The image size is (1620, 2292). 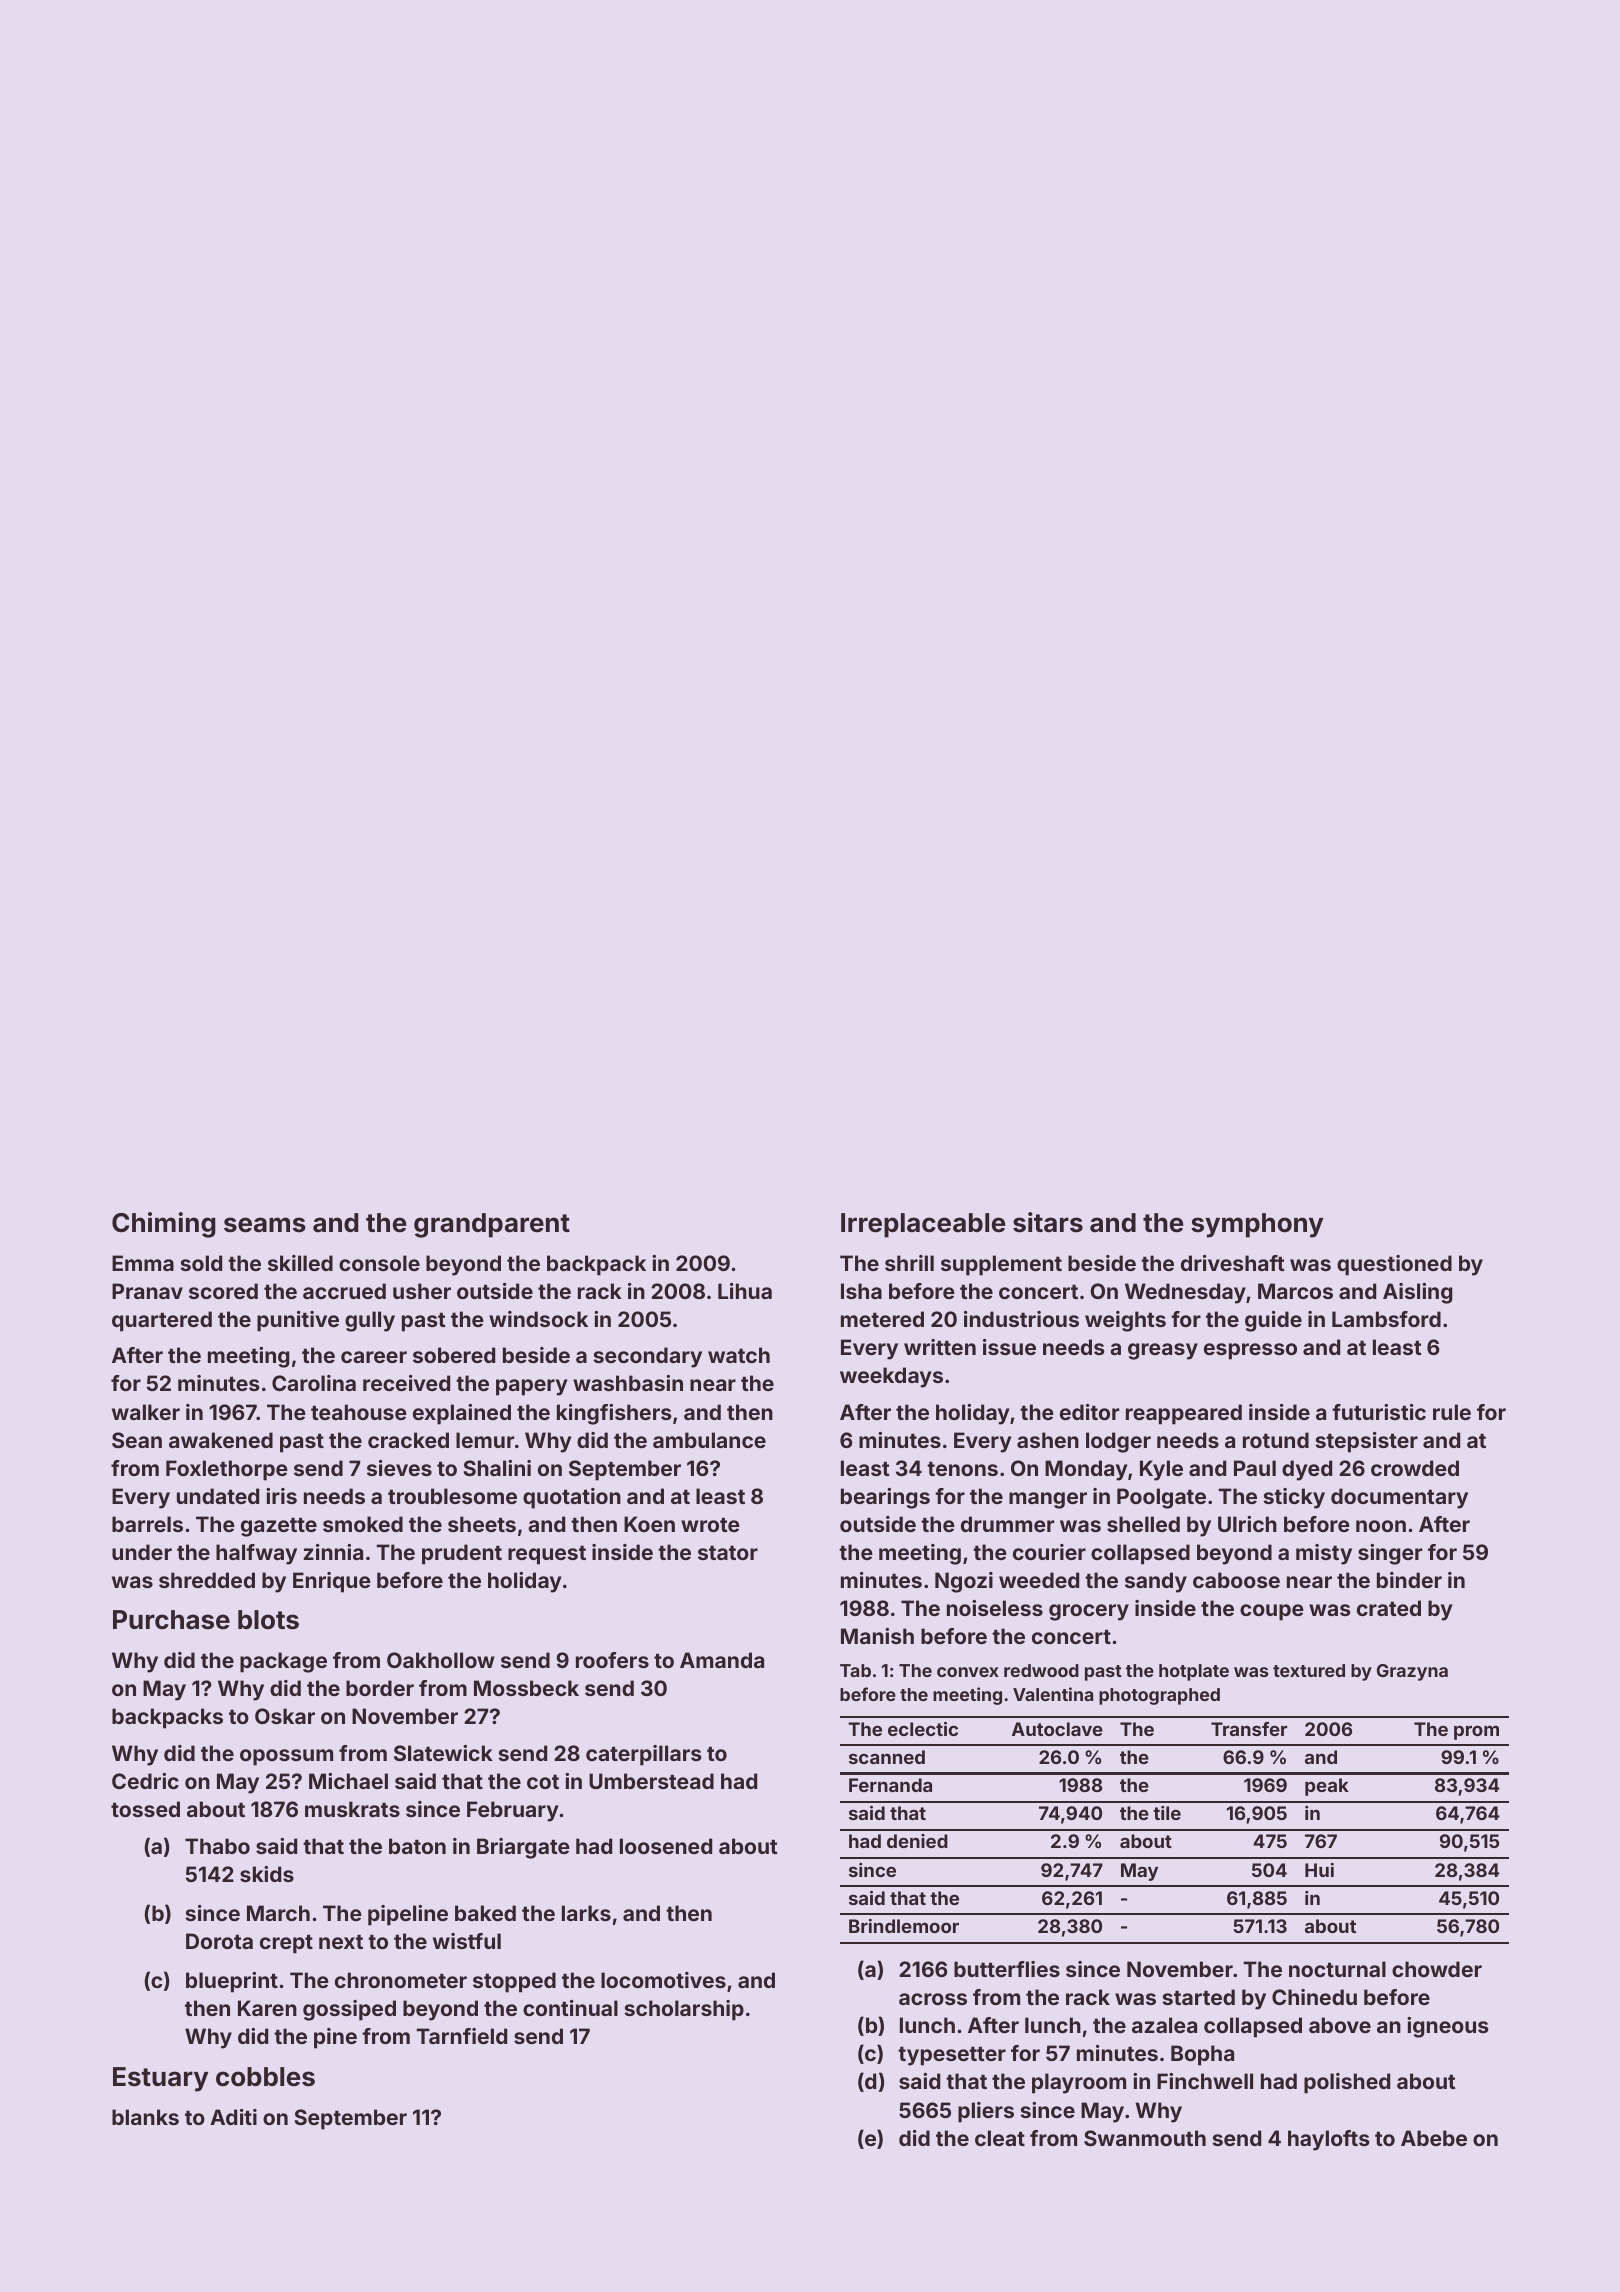 I want to click on Oskar, so click(x=285, y=1716).
